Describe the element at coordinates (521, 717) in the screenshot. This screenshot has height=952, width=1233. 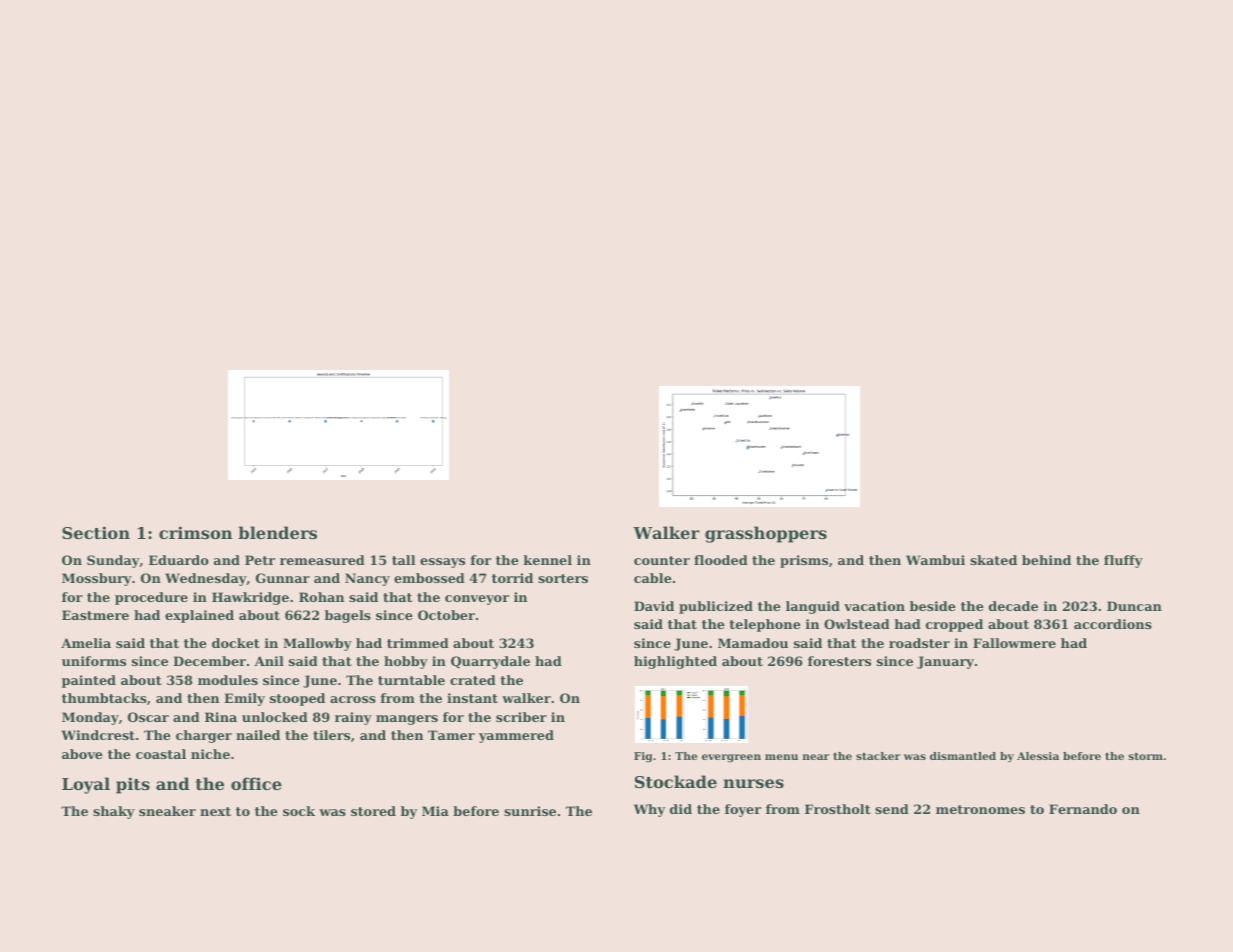
I see `scriber` at that location.
